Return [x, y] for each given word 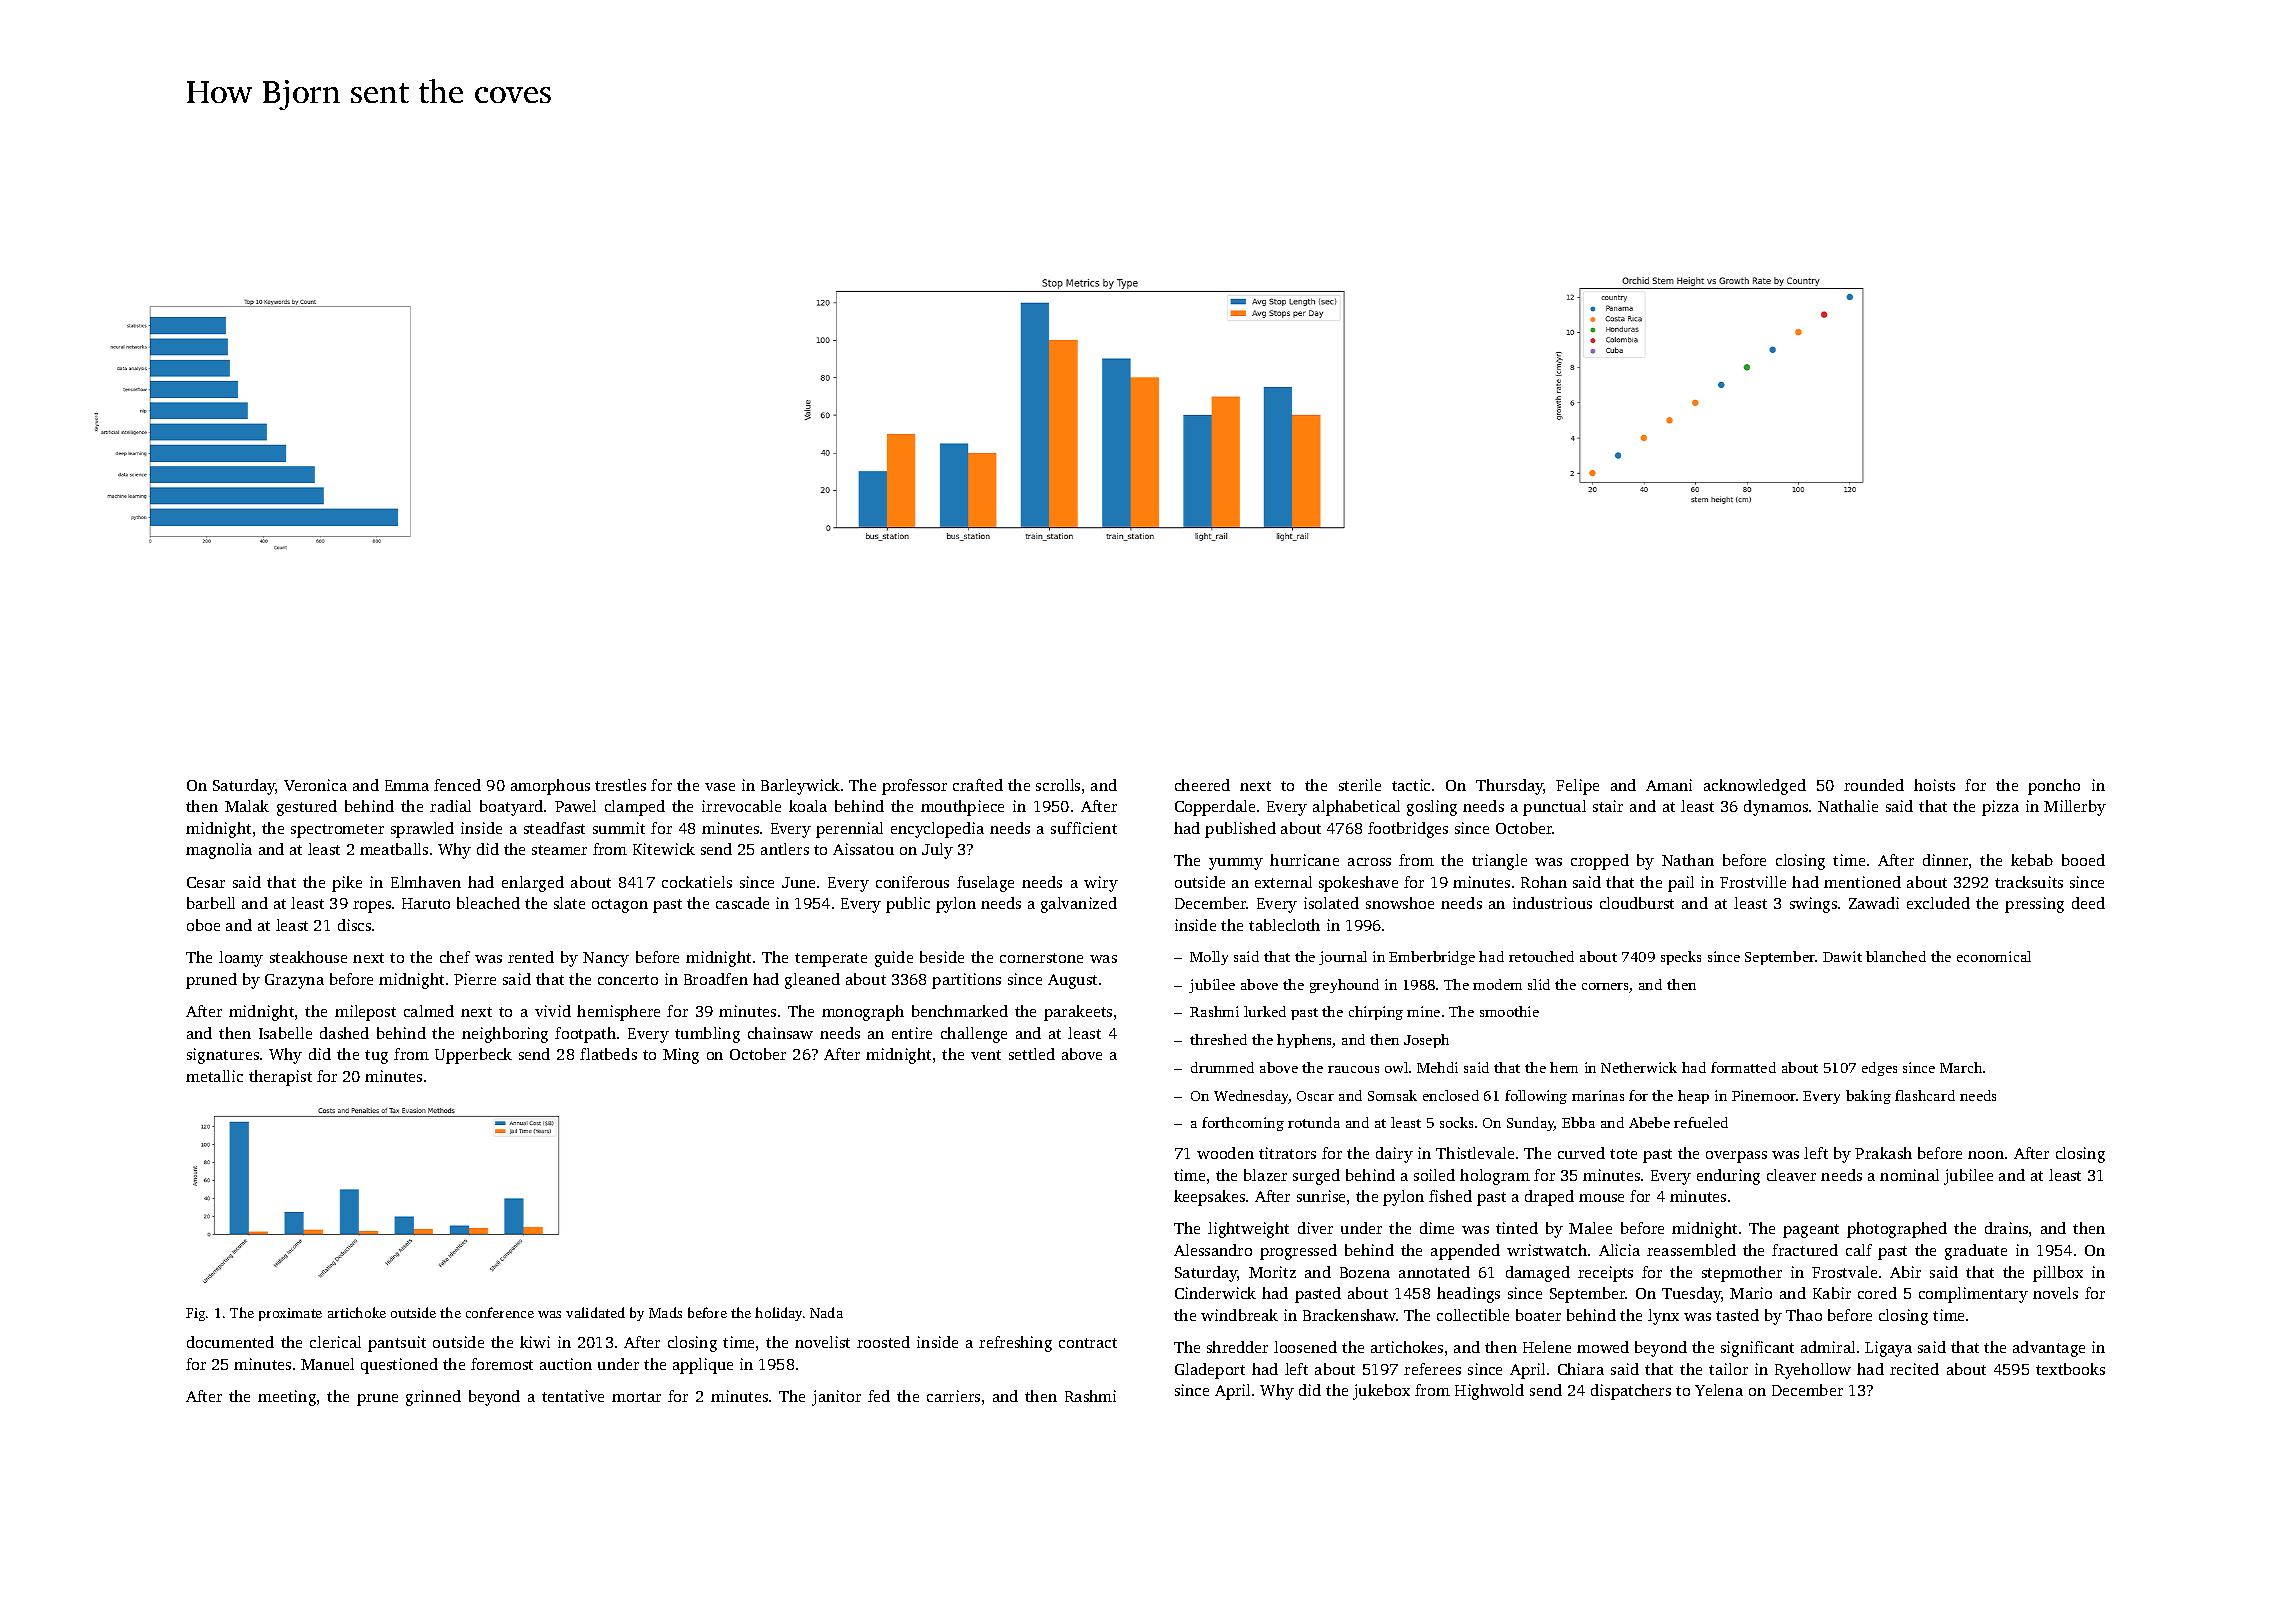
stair [1608, 806]
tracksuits [2029, 882]
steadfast [554, 828]
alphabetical [1356, 808]
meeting [287, 1398]
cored [1877, 1293]
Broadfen [716, 979]
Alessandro [1213, 1250]
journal [1343, 958]
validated [595, 1312]
